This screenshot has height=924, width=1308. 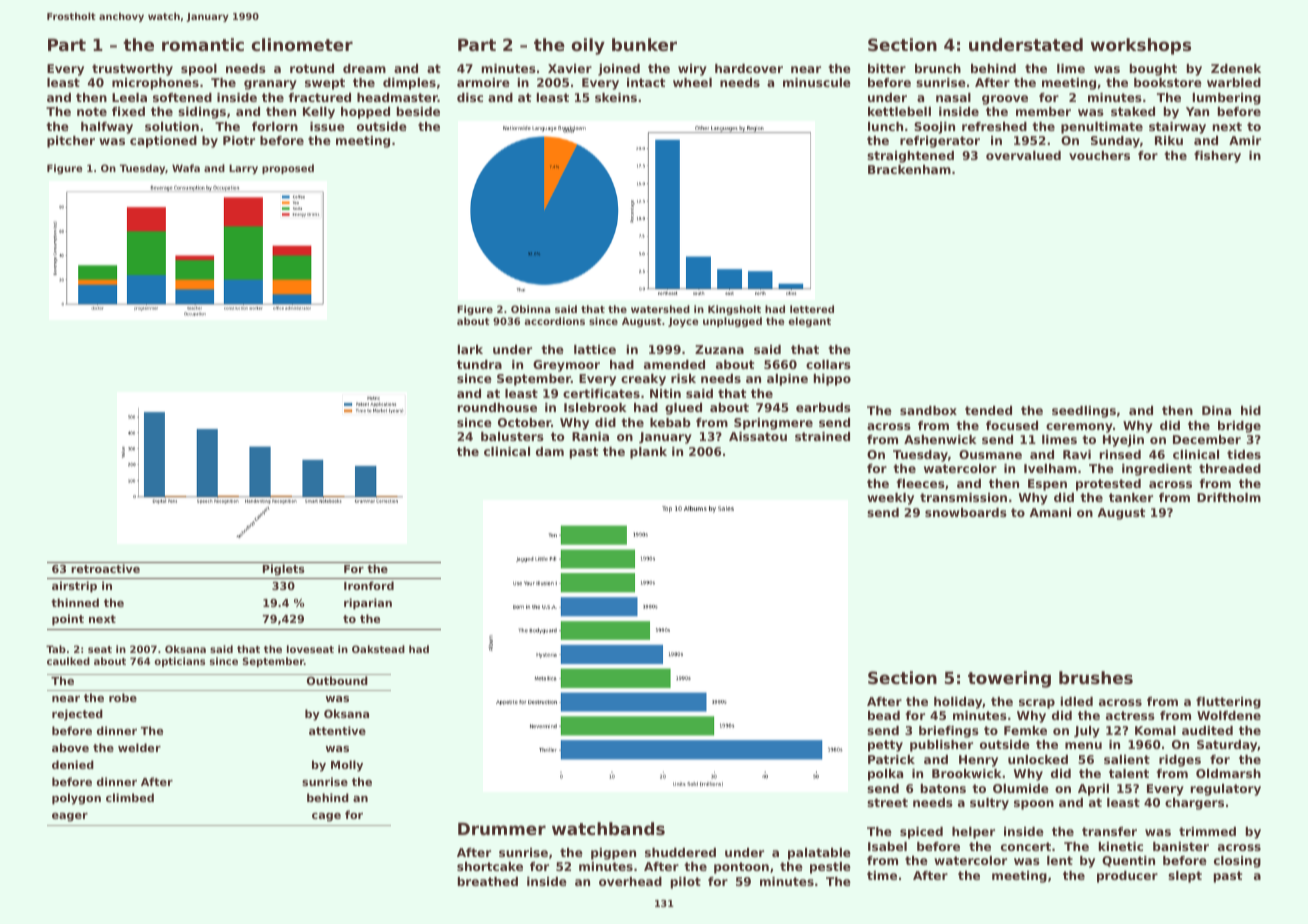 What do you see at coordinates (530, 309) in the screenshot?
I see `Obinna` at bounding box center [530, 309].
